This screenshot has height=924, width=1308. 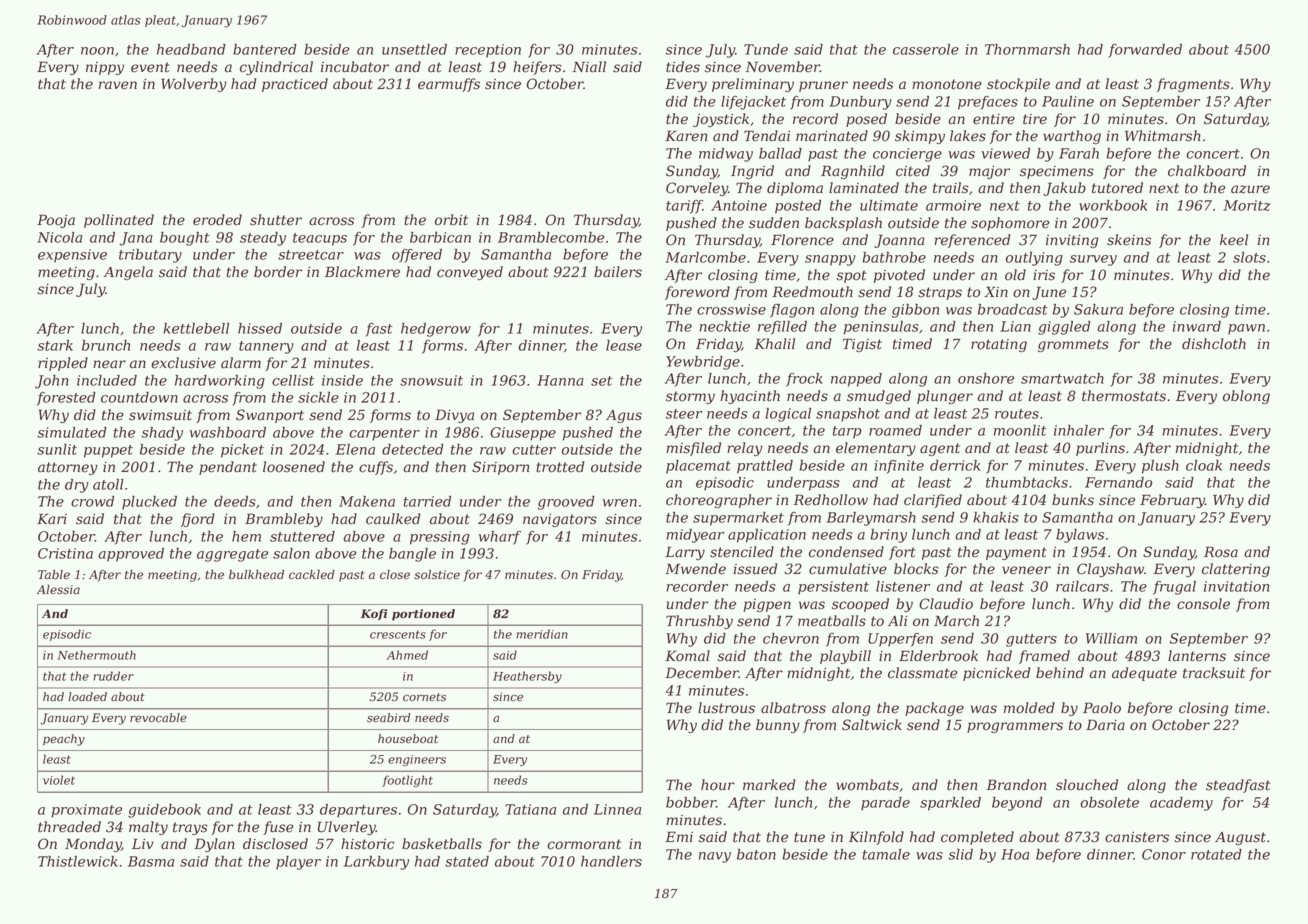 What do you see at coordinates (703, 363) in the screenshot?
I see `Yewbridge` at bounding box center [703, 363].
